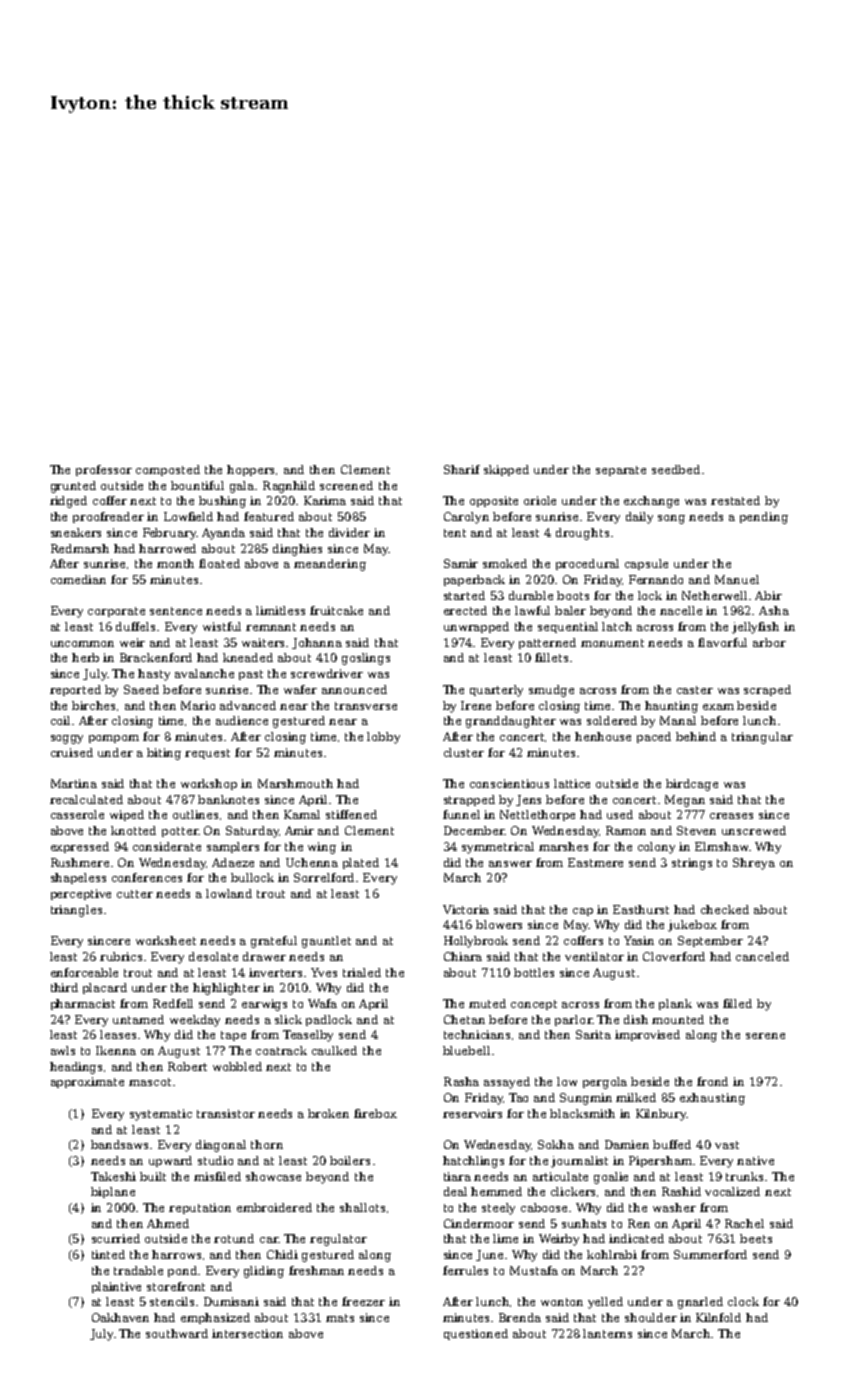 The height and width of the screenshot is (1400, 849). What do you see at coordinates (676, 469) in the screenshot?
I see `seedbed` at bounding box center [676, 469].
